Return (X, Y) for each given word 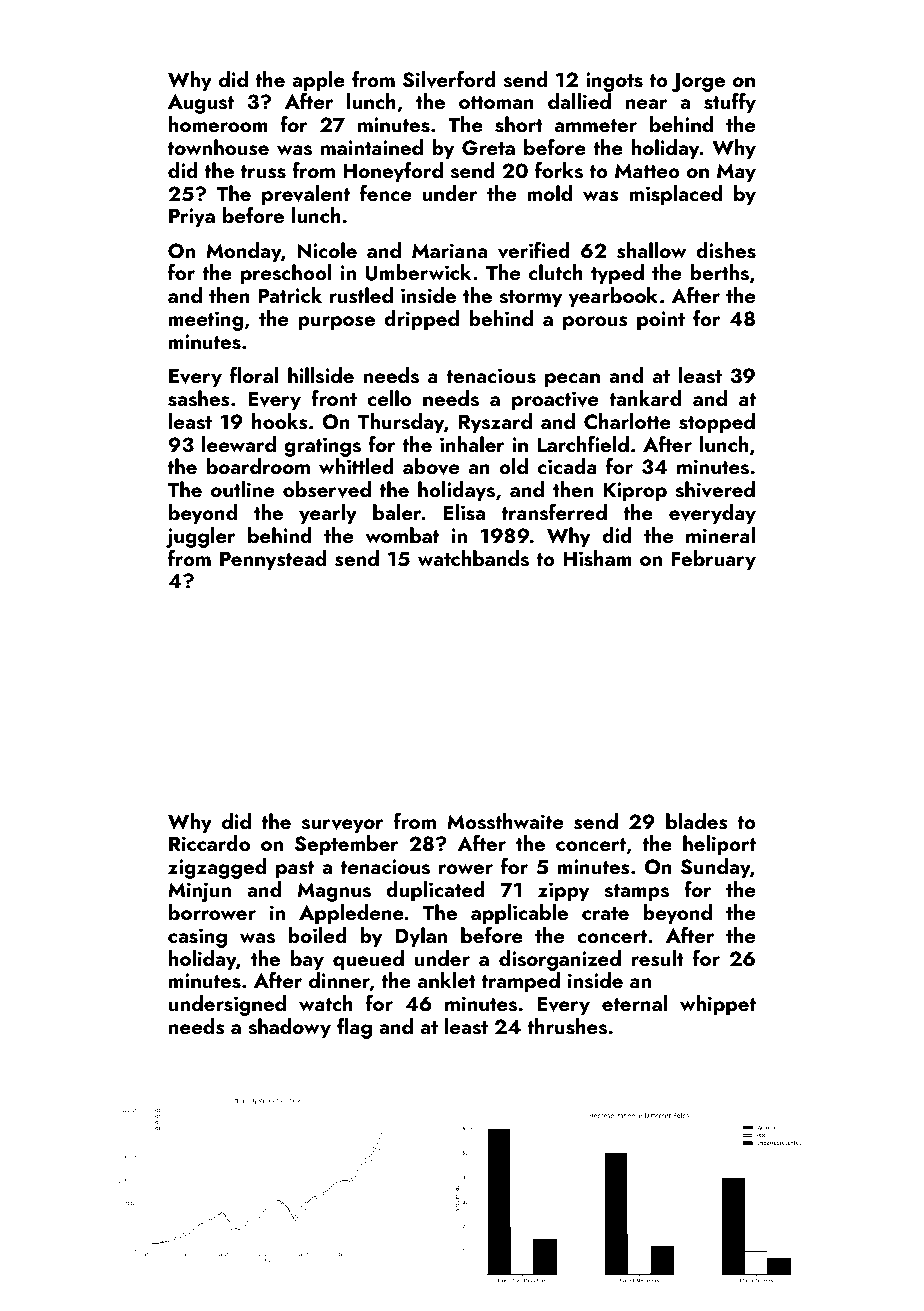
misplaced (675, 195)
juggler (200, 537)
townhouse (218, 147)
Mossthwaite (505, 821)
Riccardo (209, 843)
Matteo (647, 170)
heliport (719, 845)
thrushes (567, 1026)
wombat (402, 535)
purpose (336, 323)
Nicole (327, 250)
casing (197, 938)
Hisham (598, 558)
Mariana (449, 250)
